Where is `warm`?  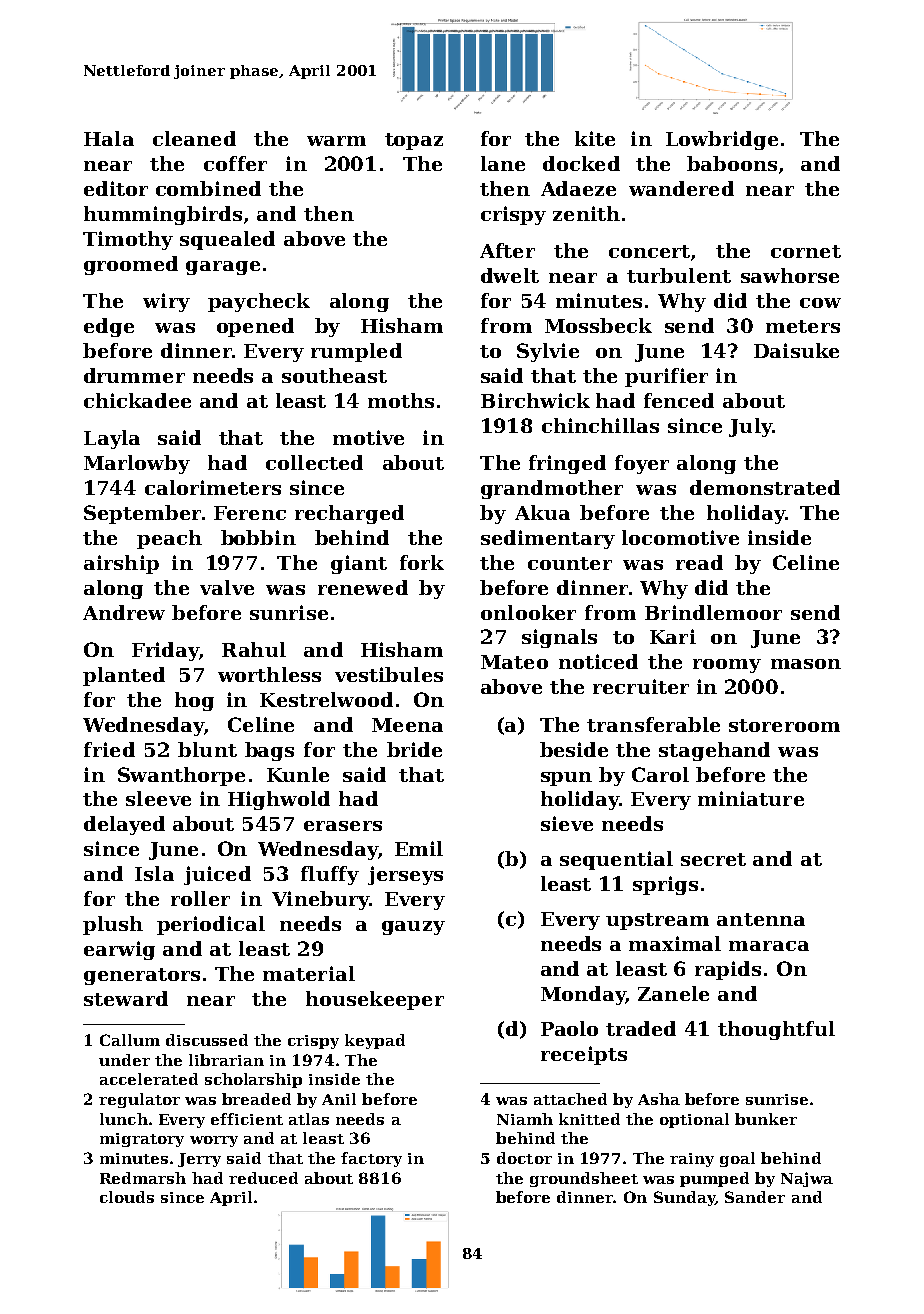
warm is located at coordinates (336, 141).
